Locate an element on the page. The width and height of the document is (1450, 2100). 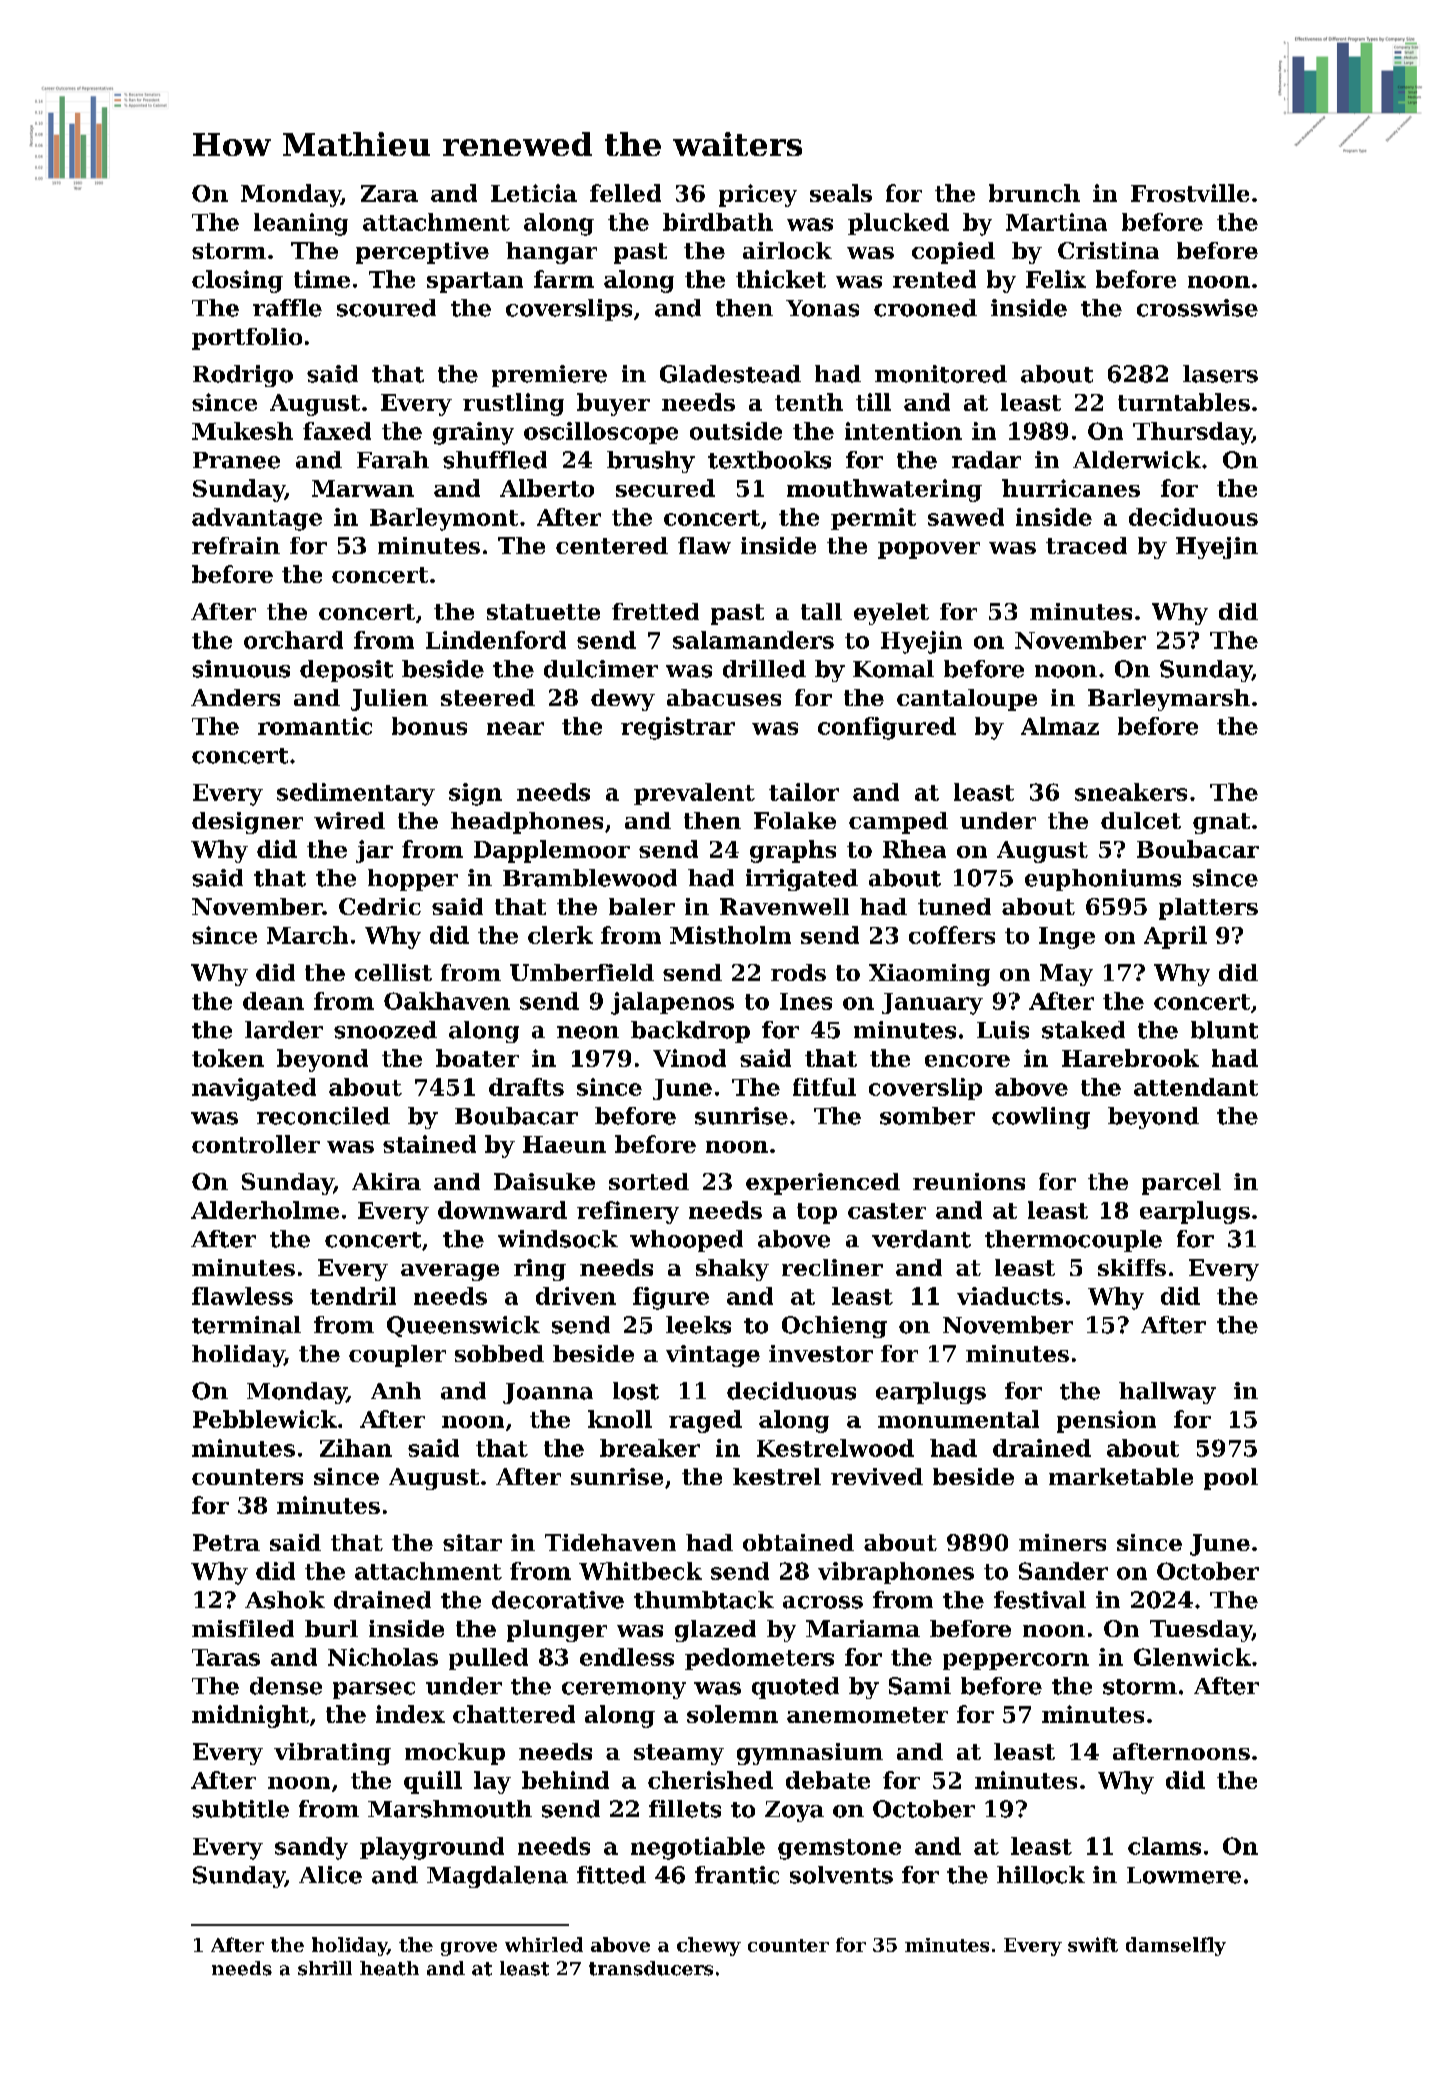
miners is located at coordinates (1062, 1542).
